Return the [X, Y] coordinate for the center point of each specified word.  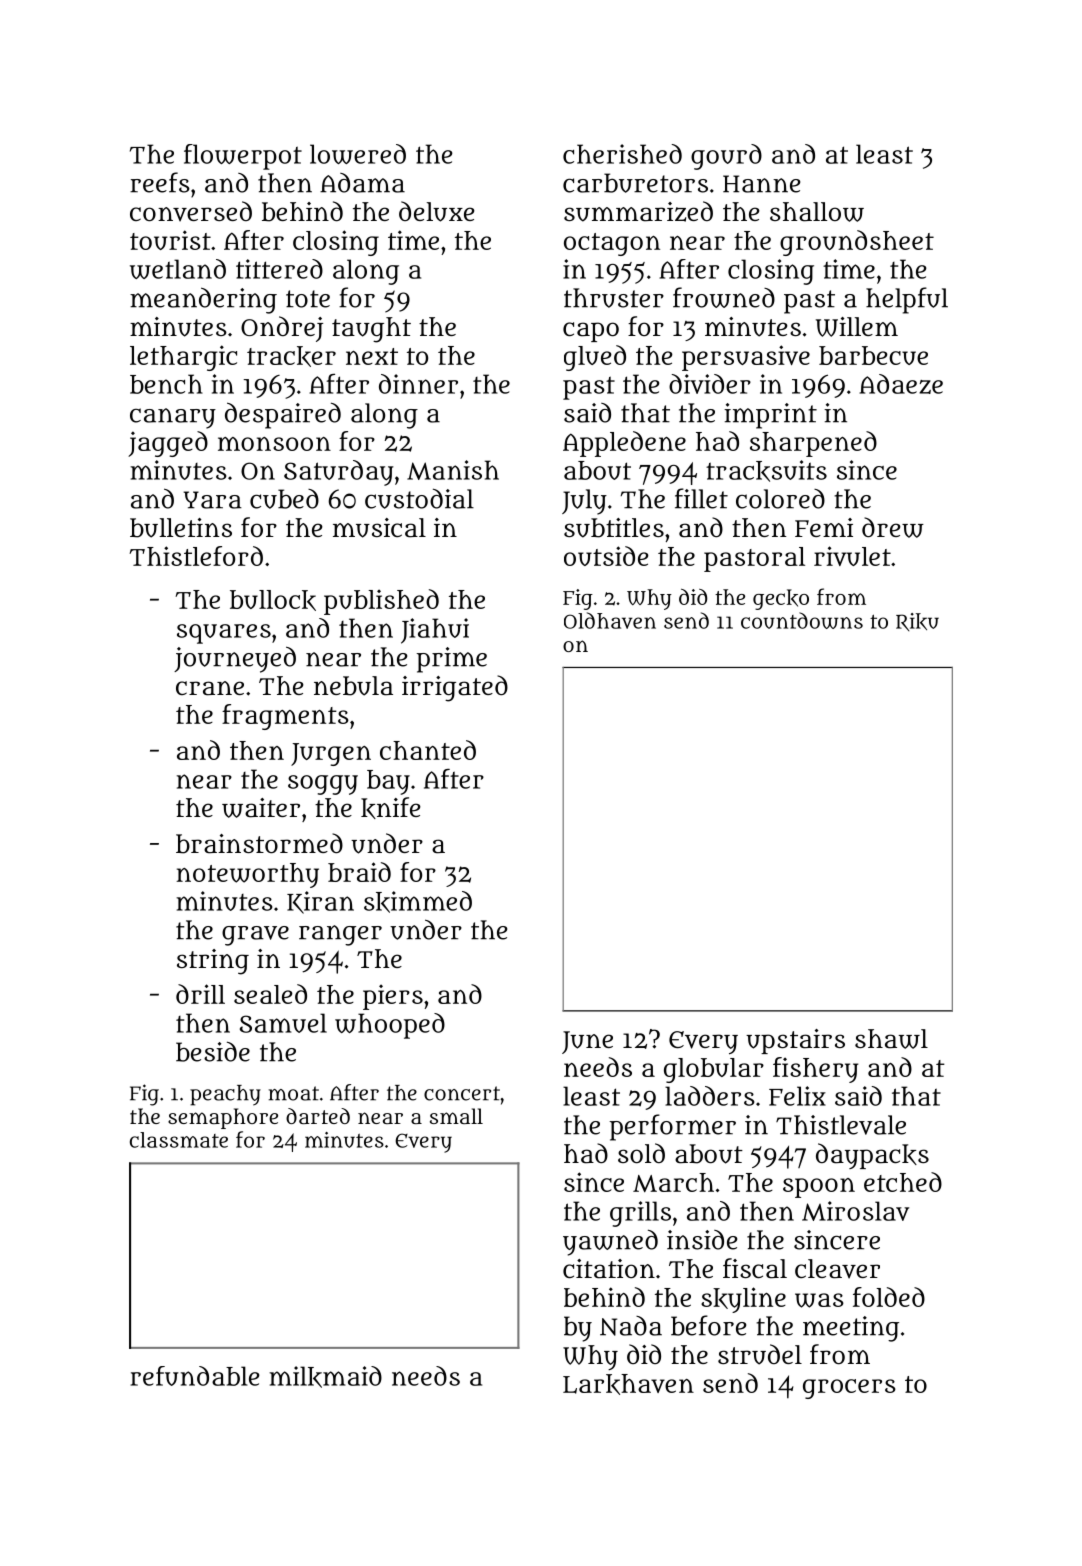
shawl [891, 1039]
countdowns [802, 620]
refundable [195, 1376]
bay [388, 782]
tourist [170, 240]
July [584, 502]
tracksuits [766, 471]
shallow [817, 212]
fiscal [755, 1268]
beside [213, 1052]
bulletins [181, 528]
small [456, 1116]
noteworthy [247, 875]
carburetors [635, 183]
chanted [428, 750]
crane [210, 688]
